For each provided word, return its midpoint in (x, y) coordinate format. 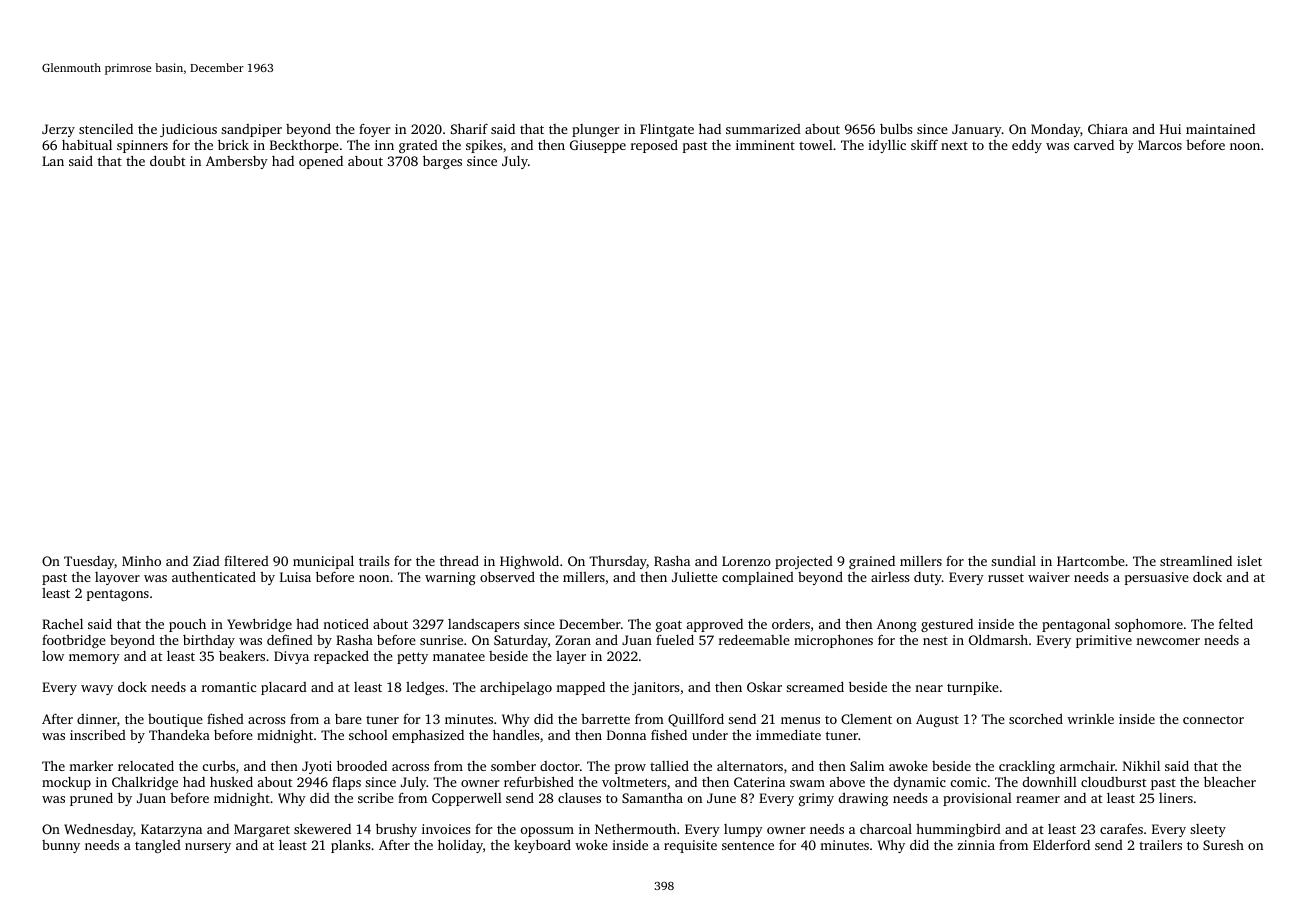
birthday (209, 641)
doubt (167, 161)
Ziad (206, 561)
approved (715, 625)
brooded (362, 765)
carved (1094, 145)
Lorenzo (746, 561)
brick (233, 144)
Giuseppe (598, 146)
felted (1236, 623)
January (977, 130)
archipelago (516, 688)
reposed (654, 146)
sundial (1013, 561)
